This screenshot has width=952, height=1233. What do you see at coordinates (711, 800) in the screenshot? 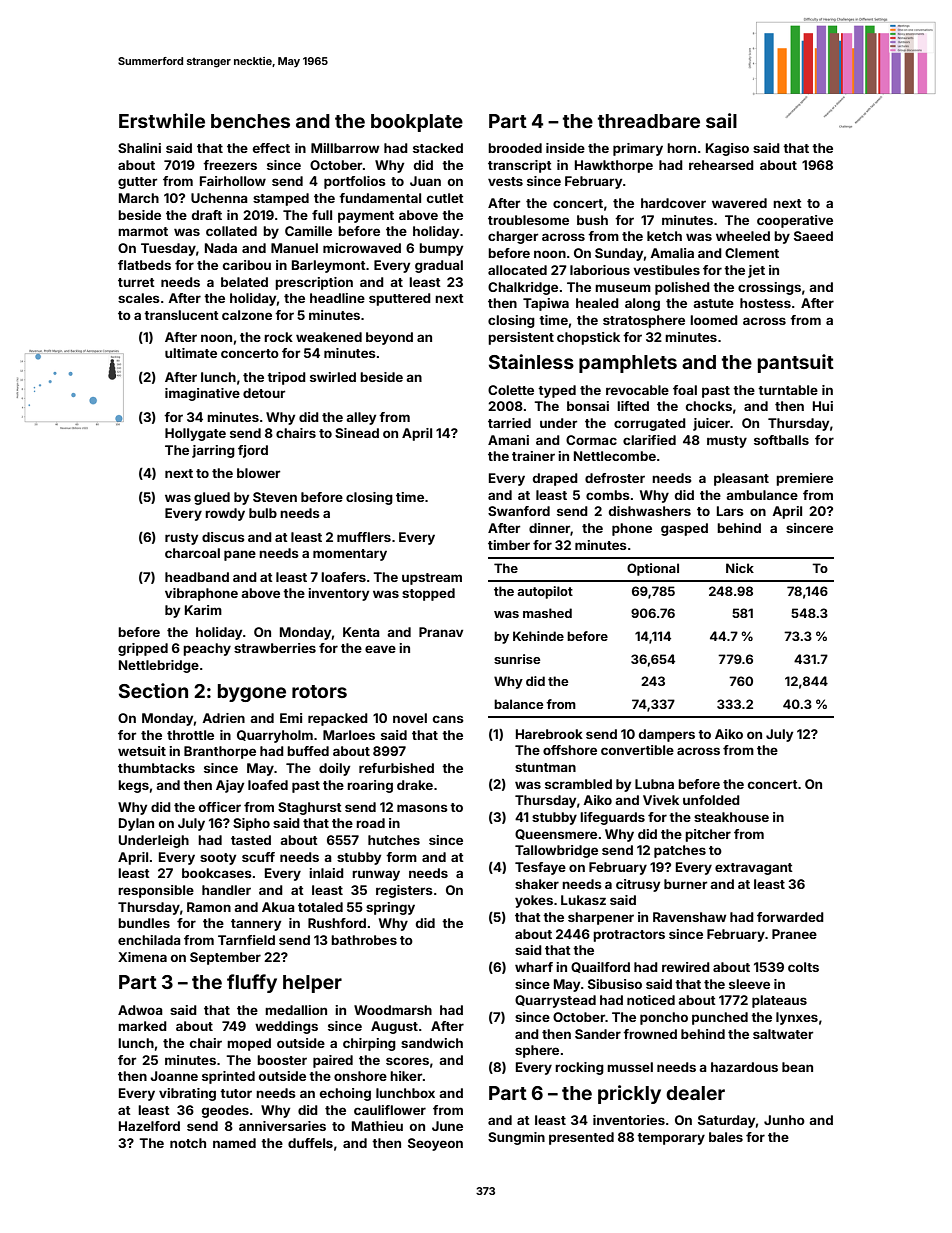
I see `unfolded` at bounding box center [711, 800].
